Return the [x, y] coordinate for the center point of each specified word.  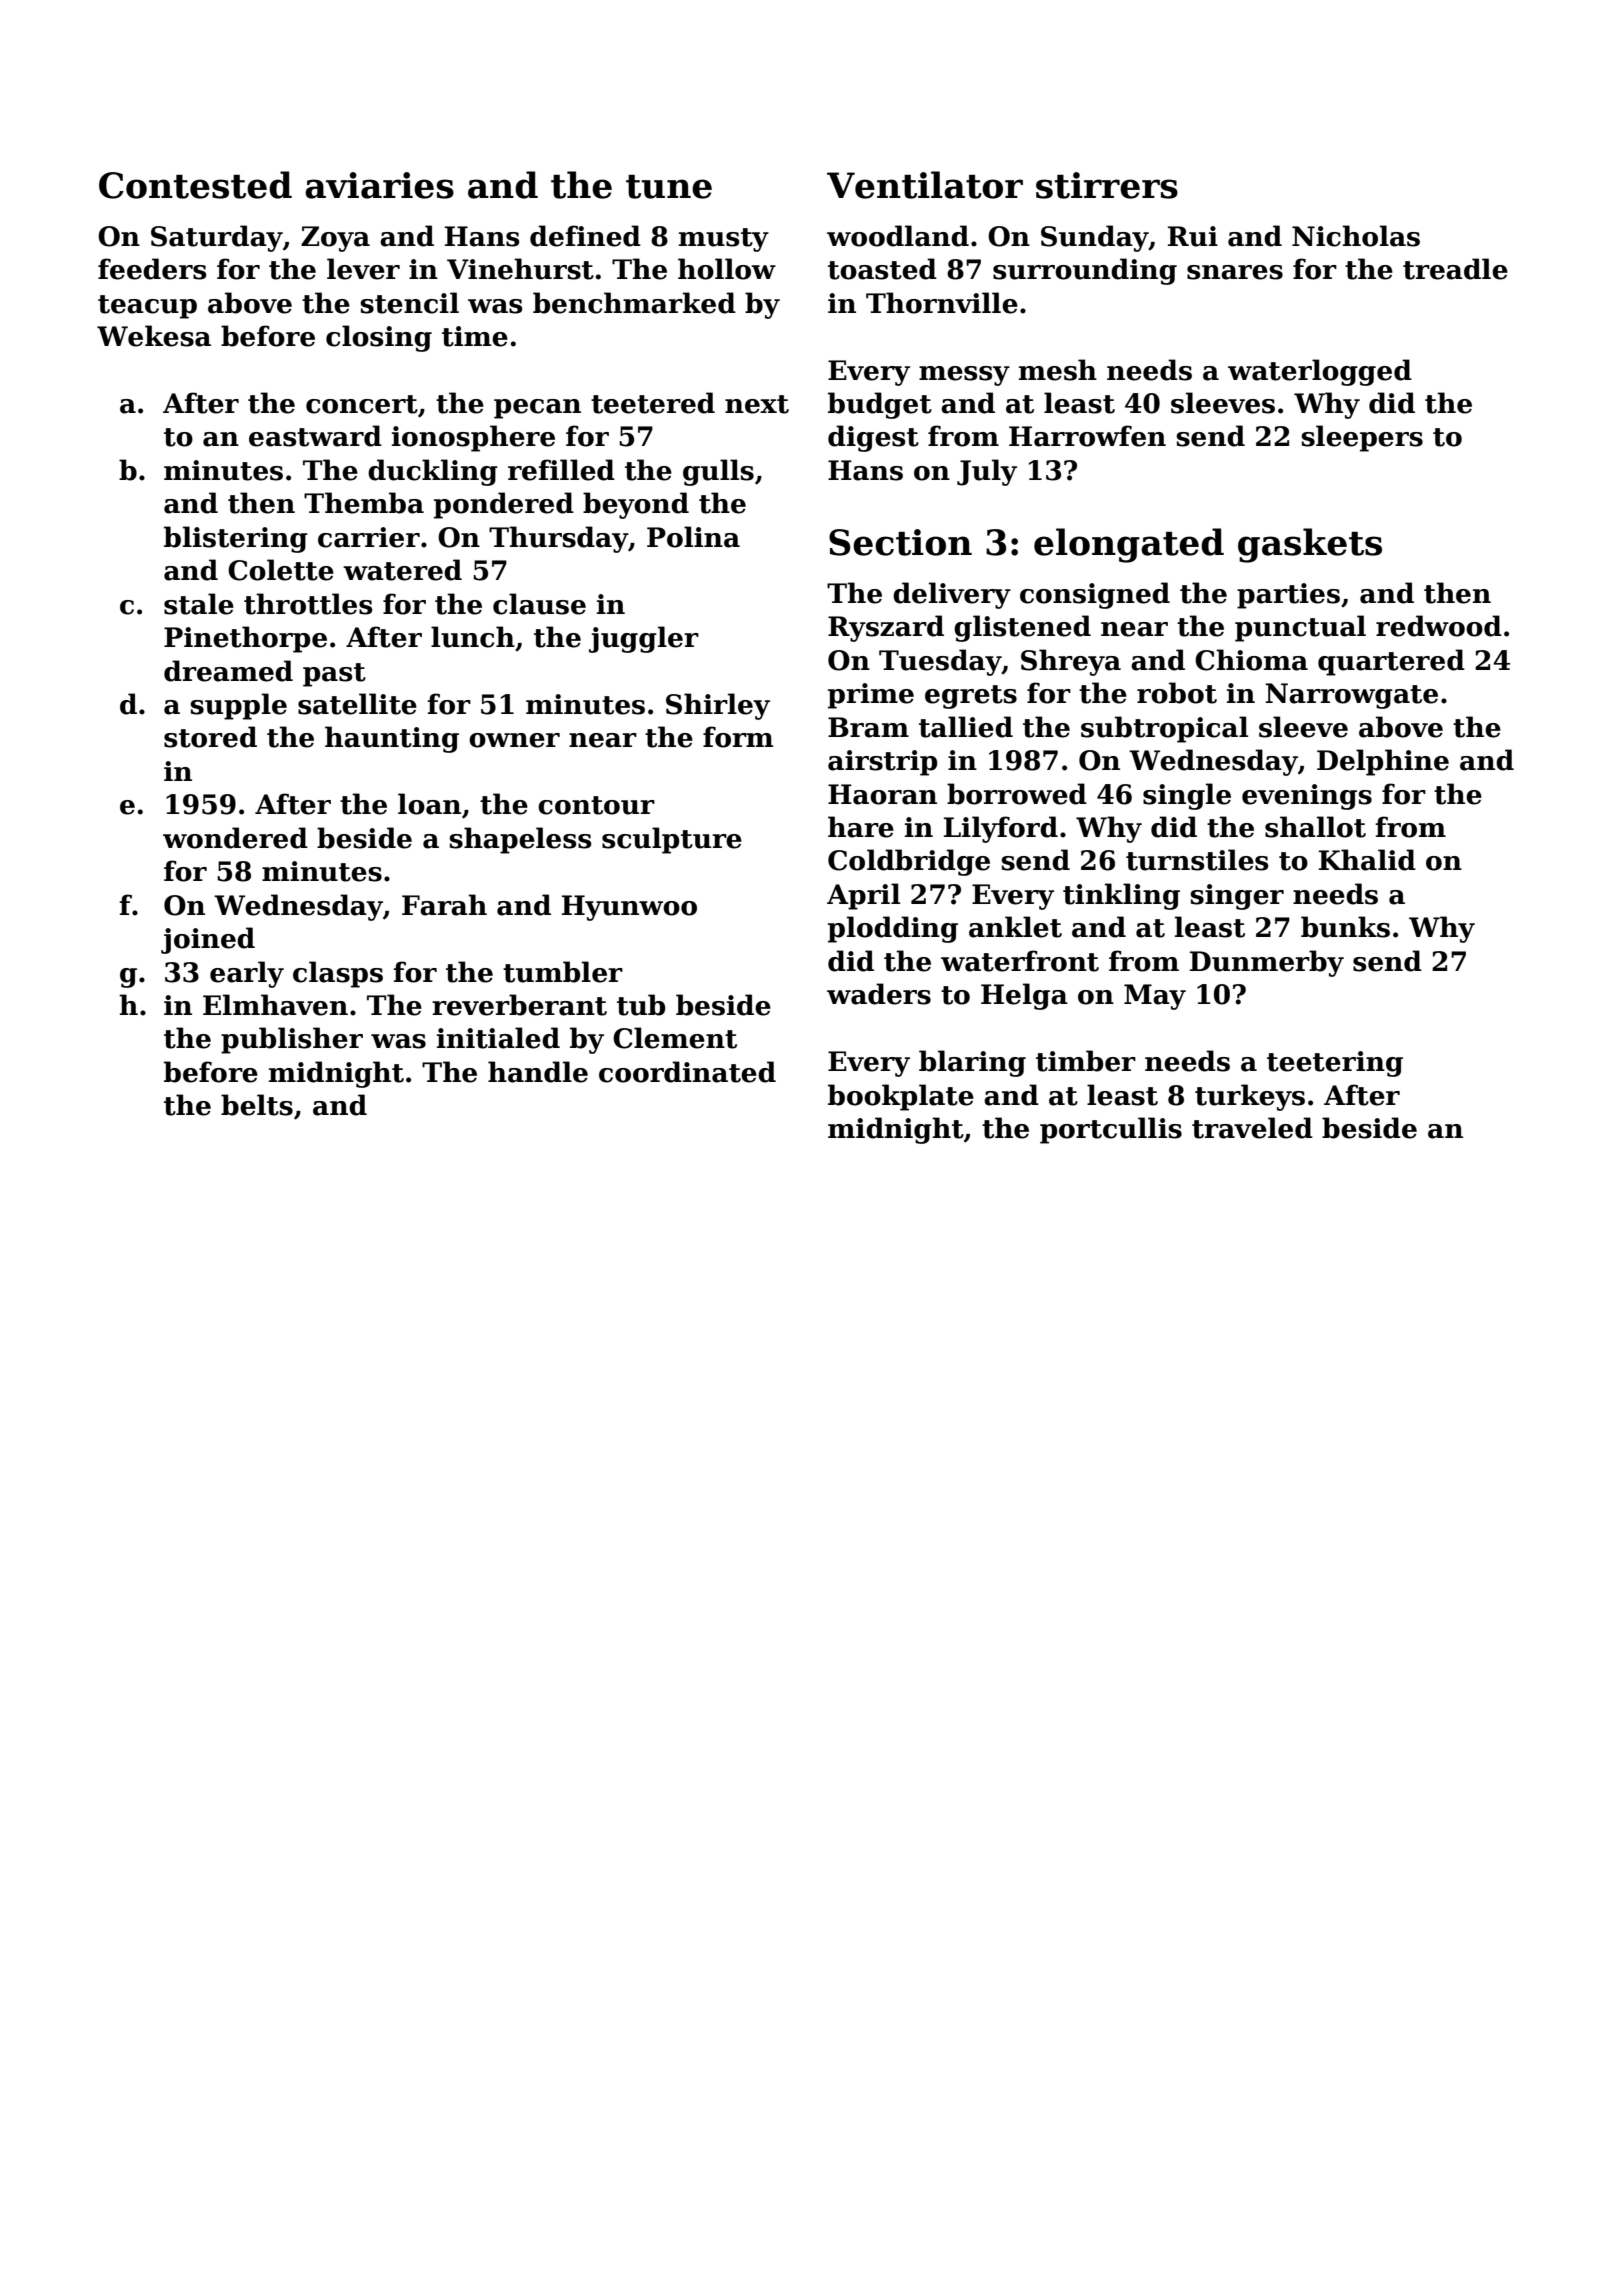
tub [641, 1005]
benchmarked [634, 303]
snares [1235, 272]
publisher [292, 1040]
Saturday [217, 238]
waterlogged [1320, 372]
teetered [653, 403]
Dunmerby [1267, 963]
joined [208, 940]
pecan [537, 409]
